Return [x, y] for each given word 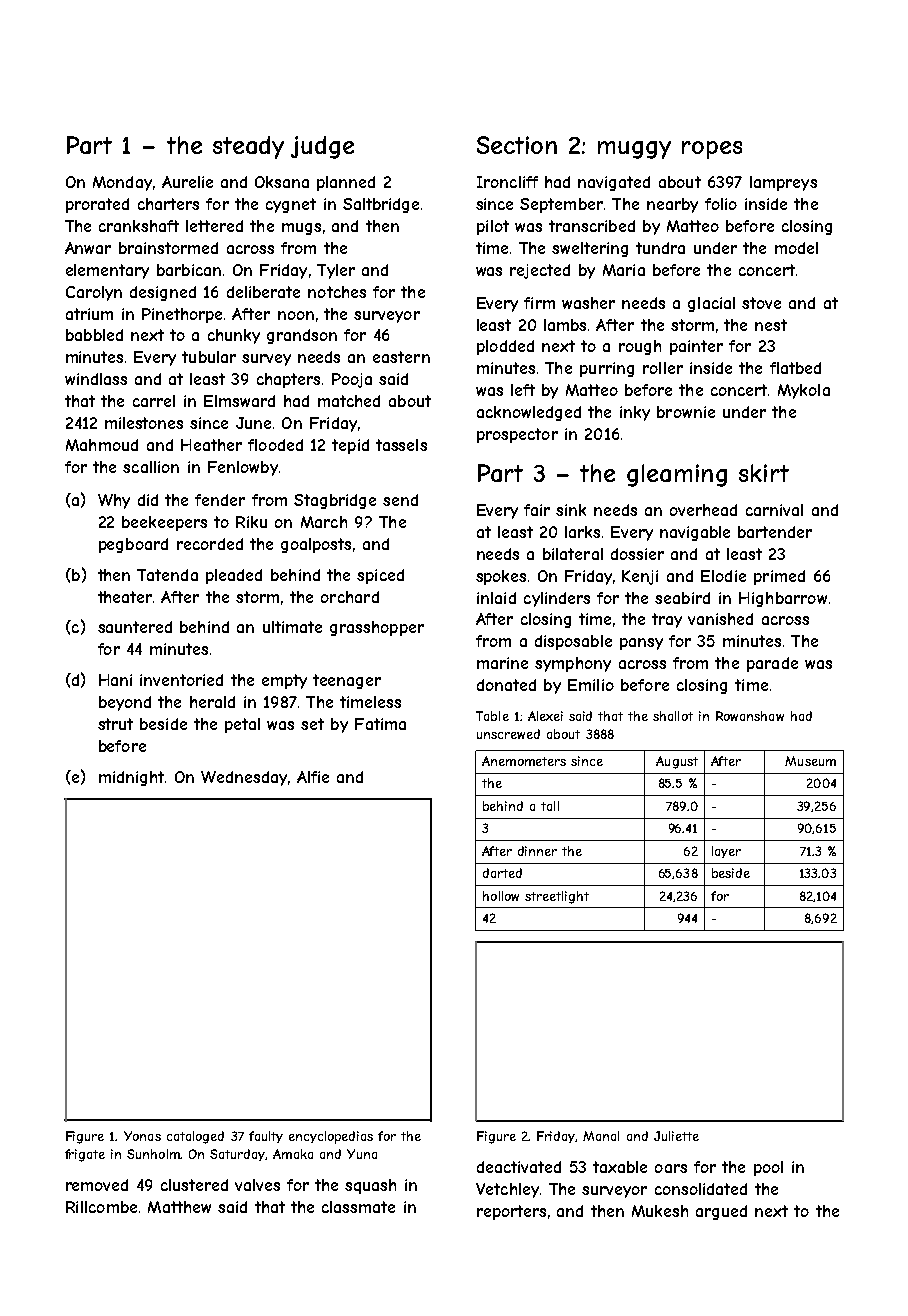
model [796, 248]
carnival [774, 510]
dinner [537, 851]
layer [726, 852]
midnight [131, 778]
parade [772, 664]
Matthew [179, 1207]
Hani [115, 680]
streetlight [557, 897]
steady [248, 147]
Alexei [545, 716]
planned [346, 183]
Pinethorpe [182, 315]
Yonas [142, 1136]
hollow [501, 896]
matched [349, 401]
